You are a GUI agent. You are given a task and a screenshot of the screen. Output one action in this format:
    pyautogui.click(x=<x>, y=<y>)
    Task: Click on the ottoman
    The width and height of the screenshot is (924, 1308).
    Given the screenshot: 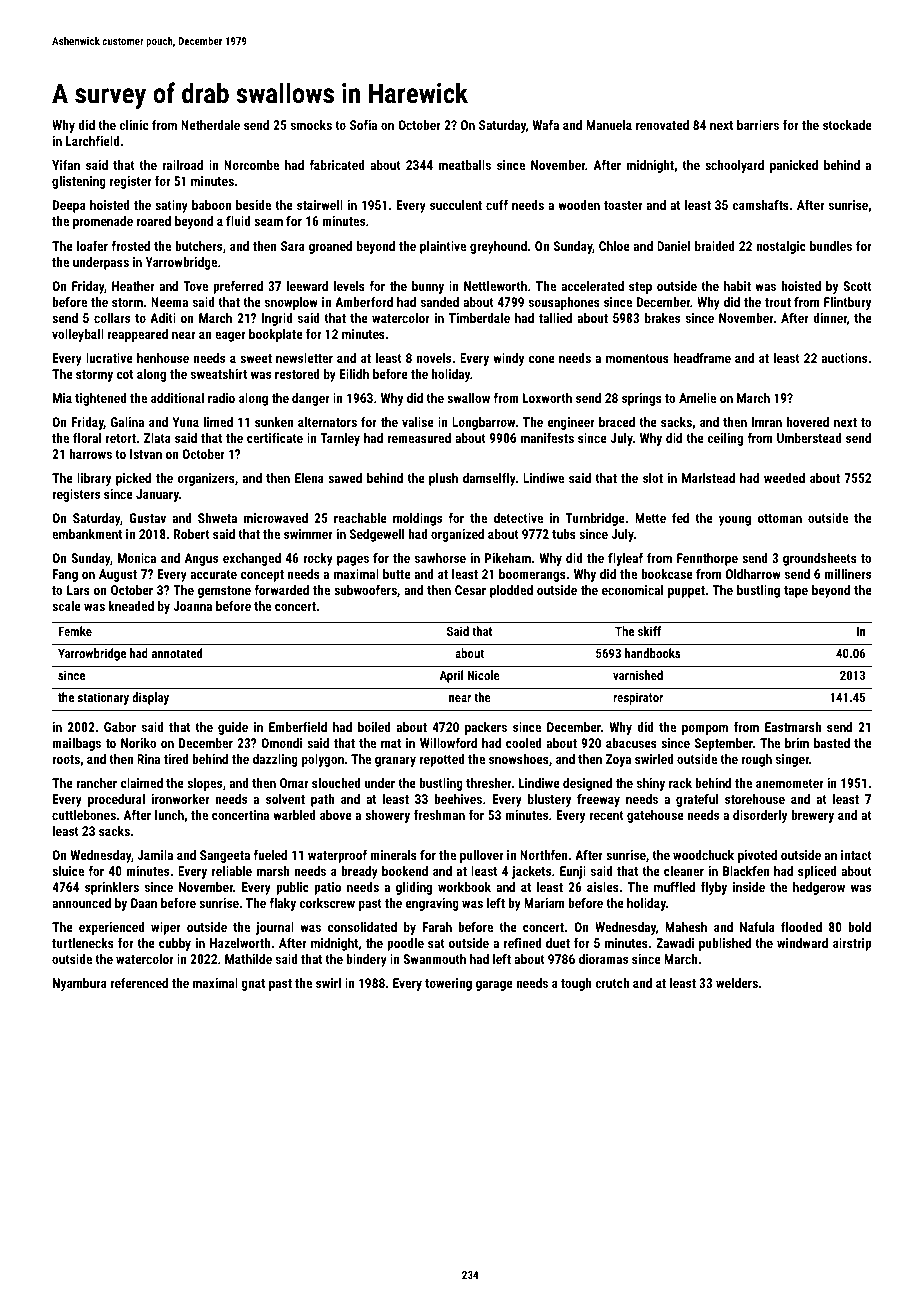 What is the action you would take?
    pyautogui.click(x=780, y=518)
